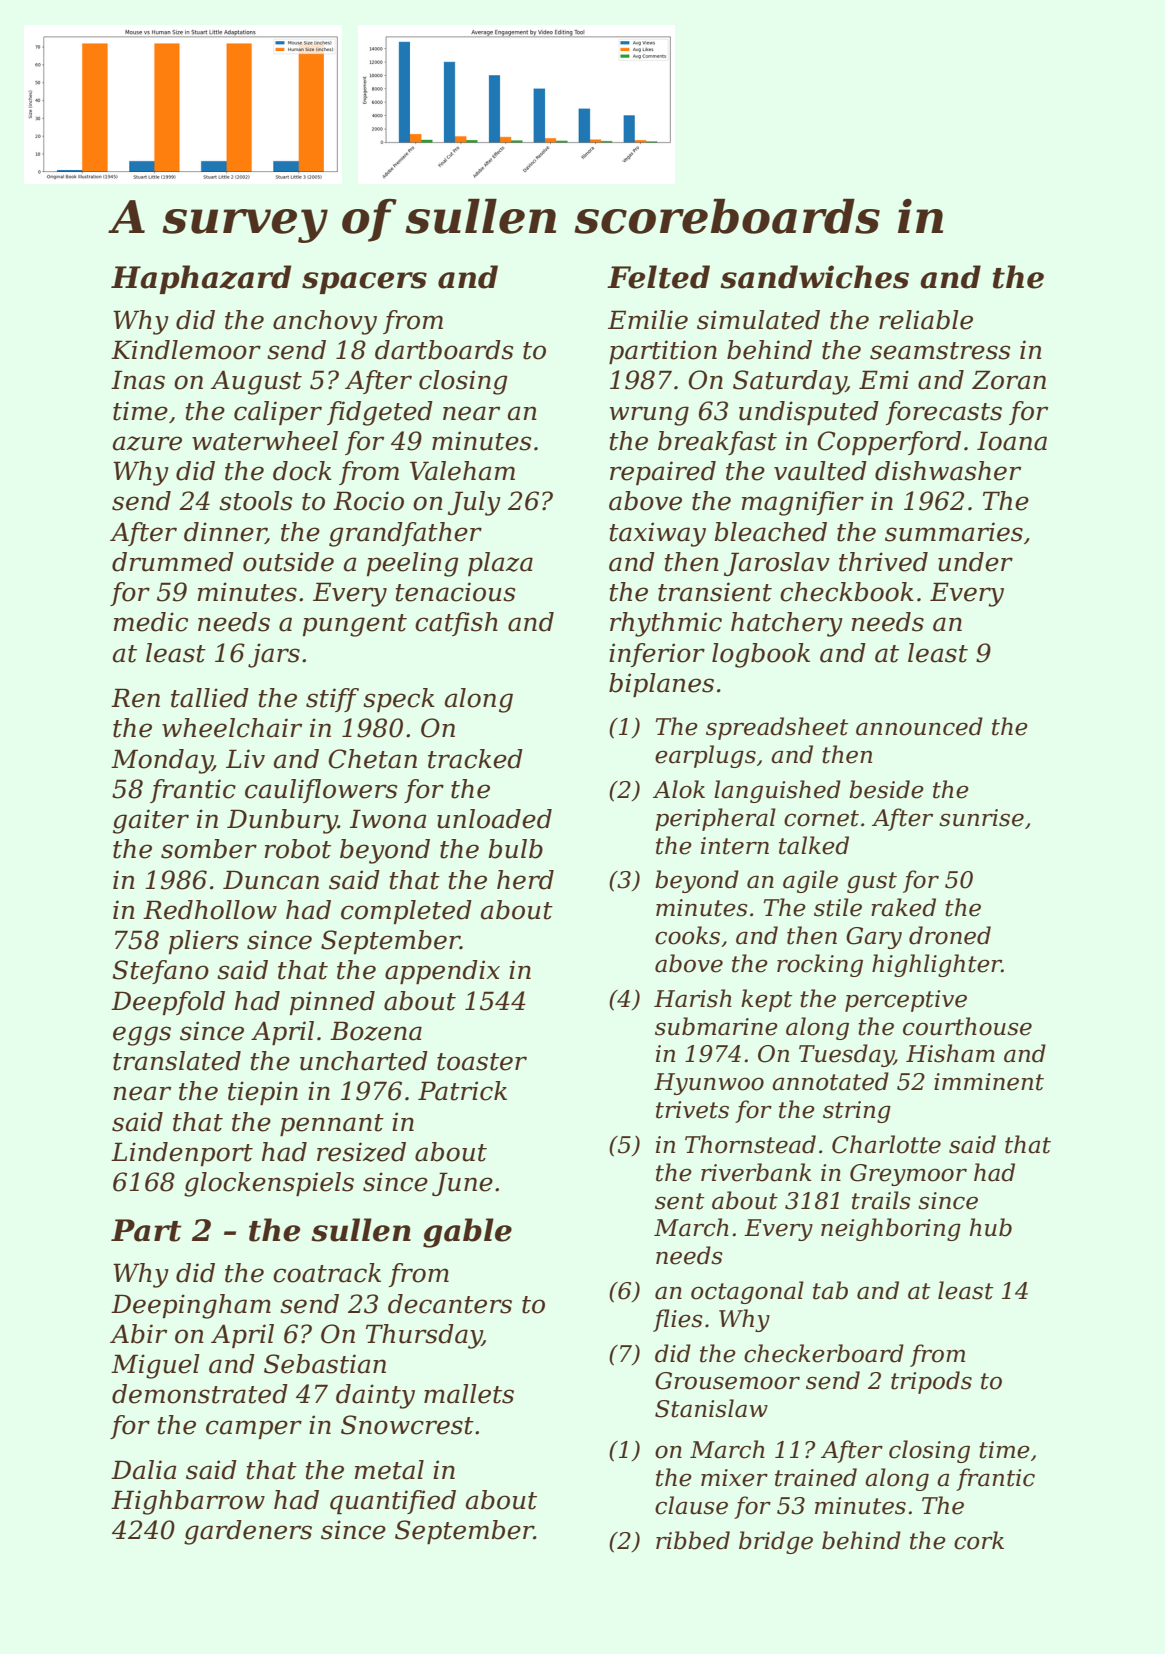  What do you see at coordinates (981, 818) in the page?
I see `sunrise` at bounding box center [981, 818].
